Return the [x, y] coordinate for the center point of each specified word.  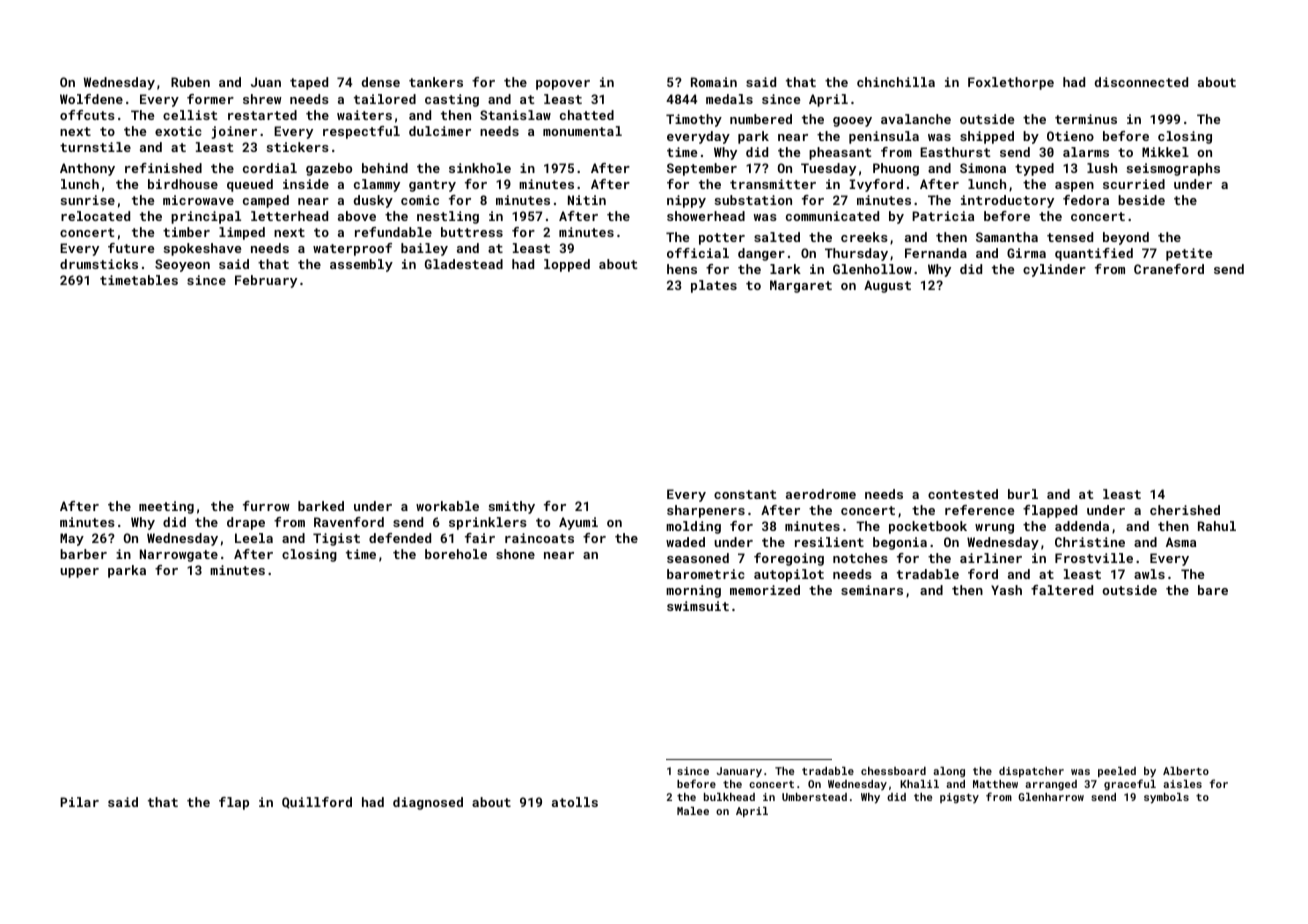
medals [729, 99]
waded [685, 542]
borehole [456, 554]
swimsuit [698, 606]
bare [1213, 590]
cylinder [1054, 270]
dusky [373, 201]
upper [79, 573]
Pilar [79, 802]
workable [447, 506]
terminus [1086, 119]
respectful [361, 132]
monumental [582, 131]
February [266, 281]
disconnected [1141, 82]
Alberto [1186, 771]
